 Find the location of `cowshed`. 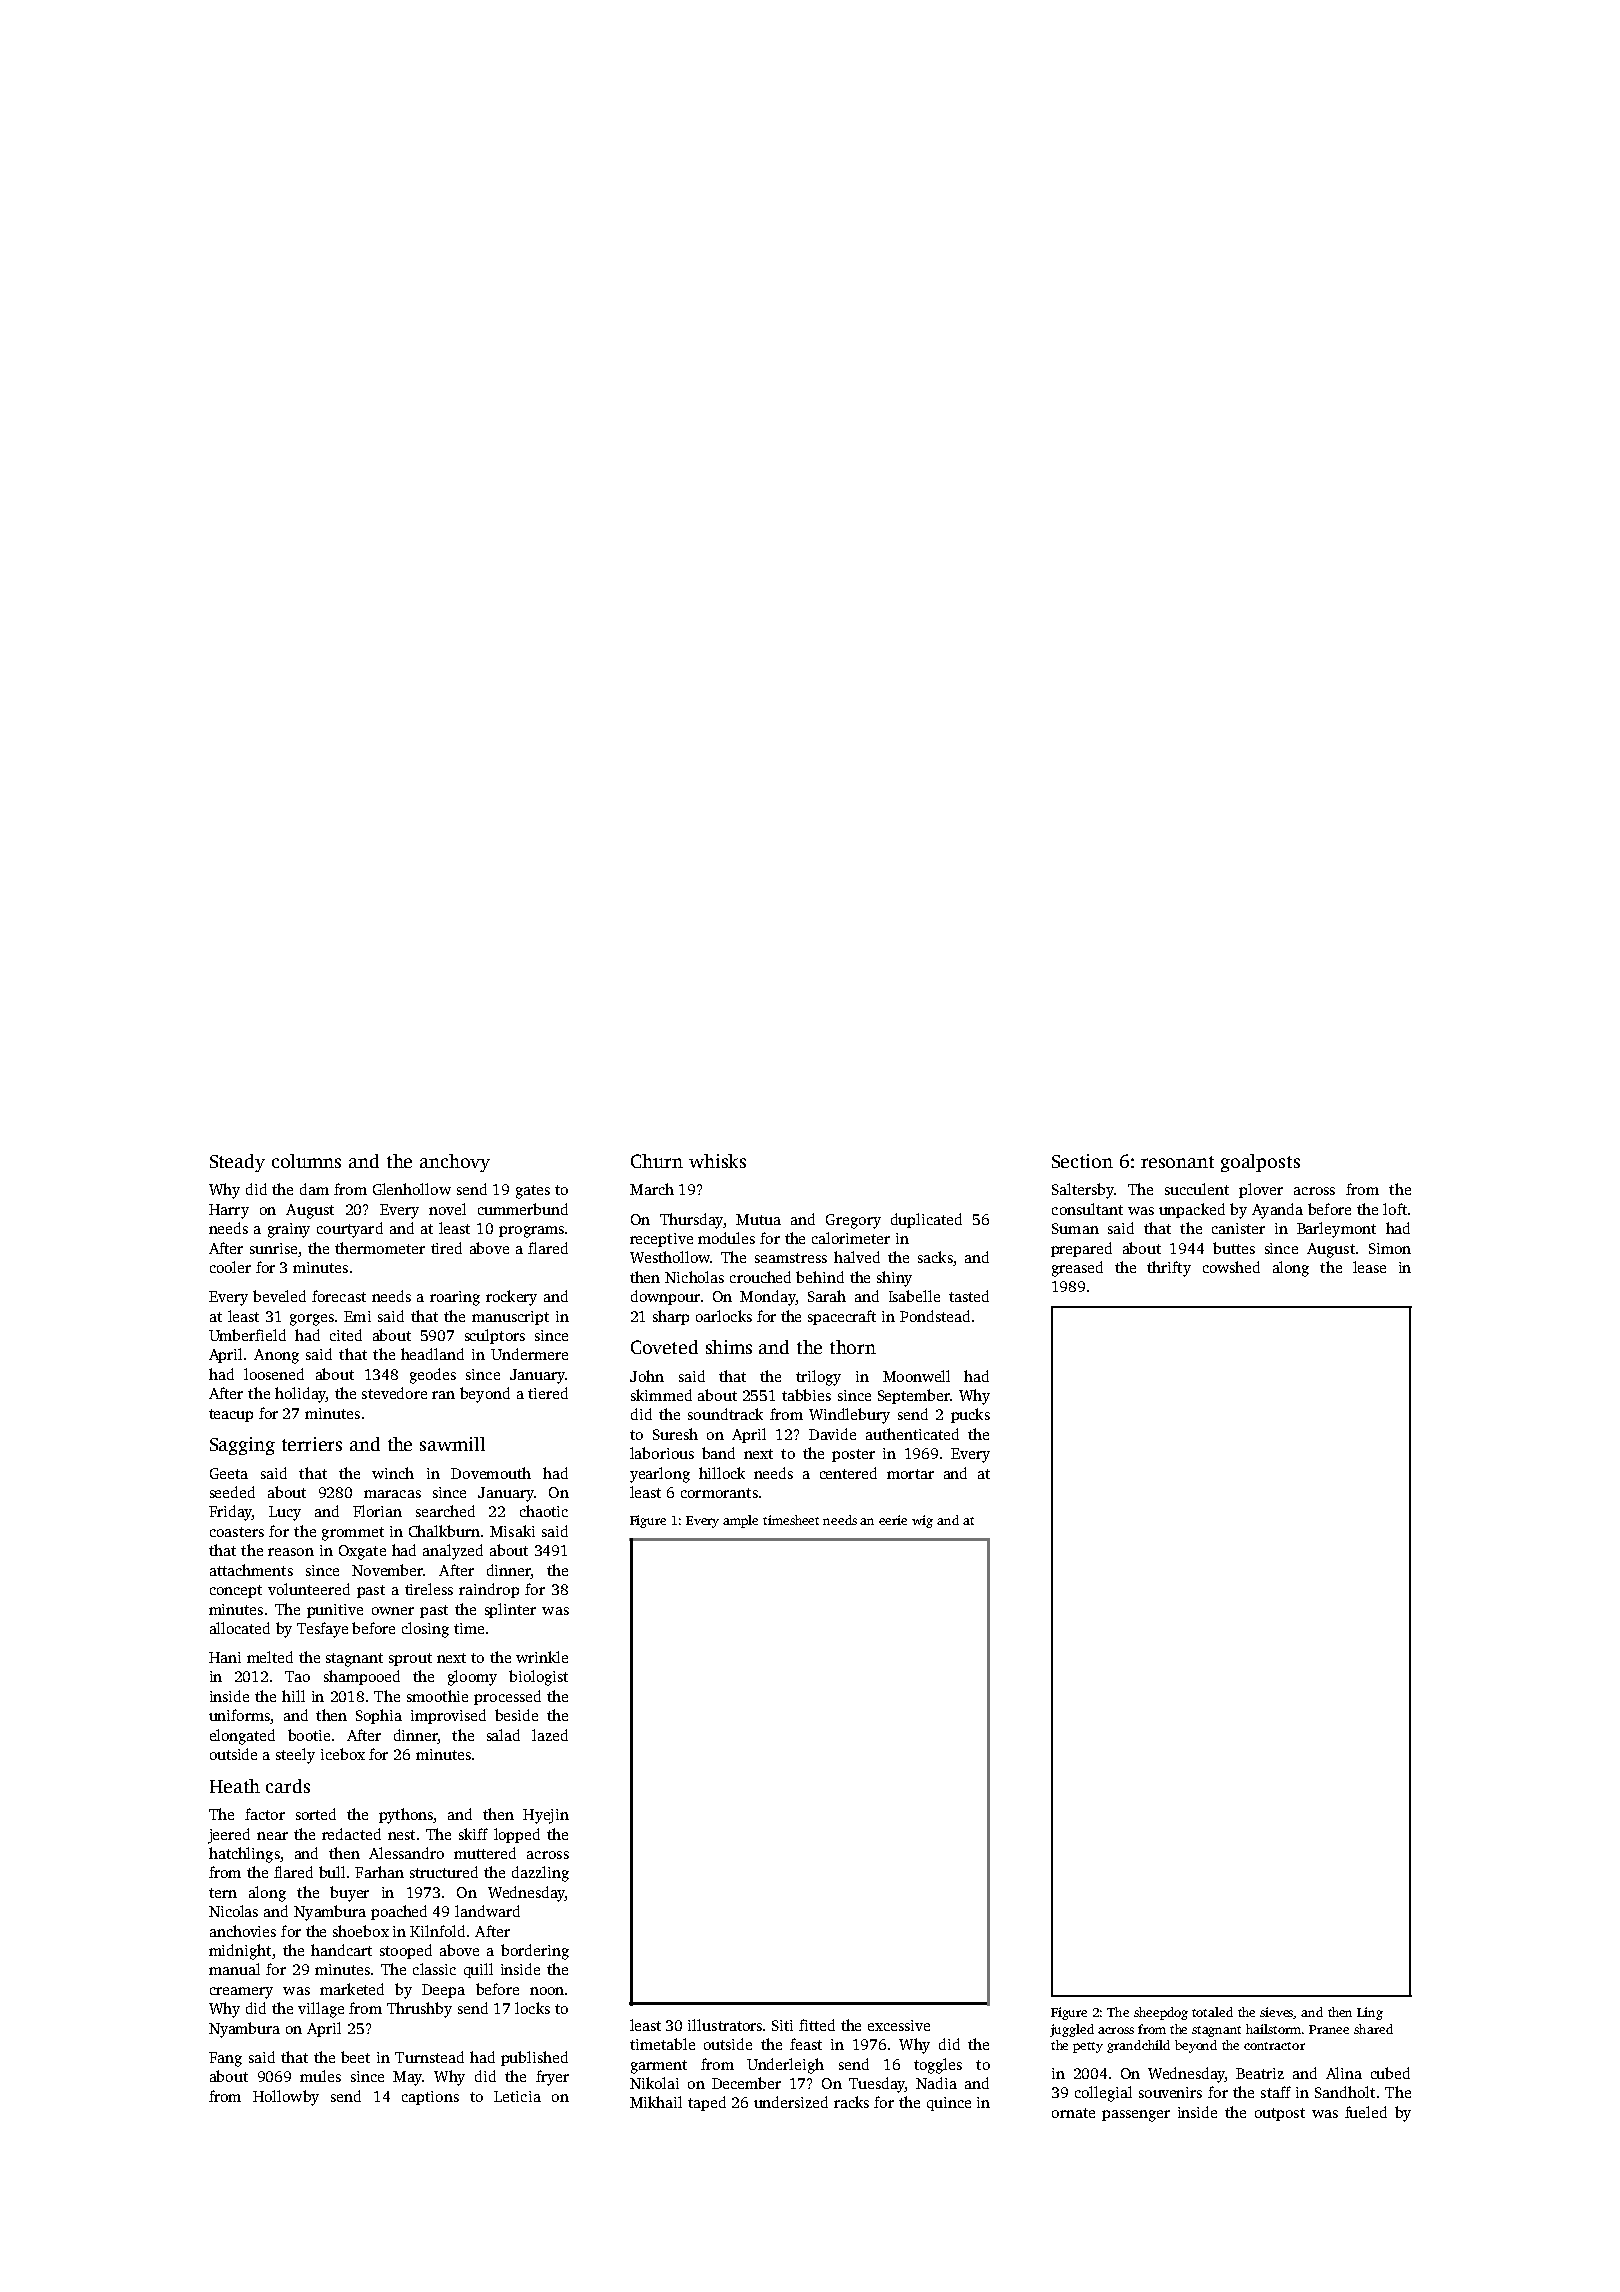

cowshed is located at coordinates (1231, 1267).
